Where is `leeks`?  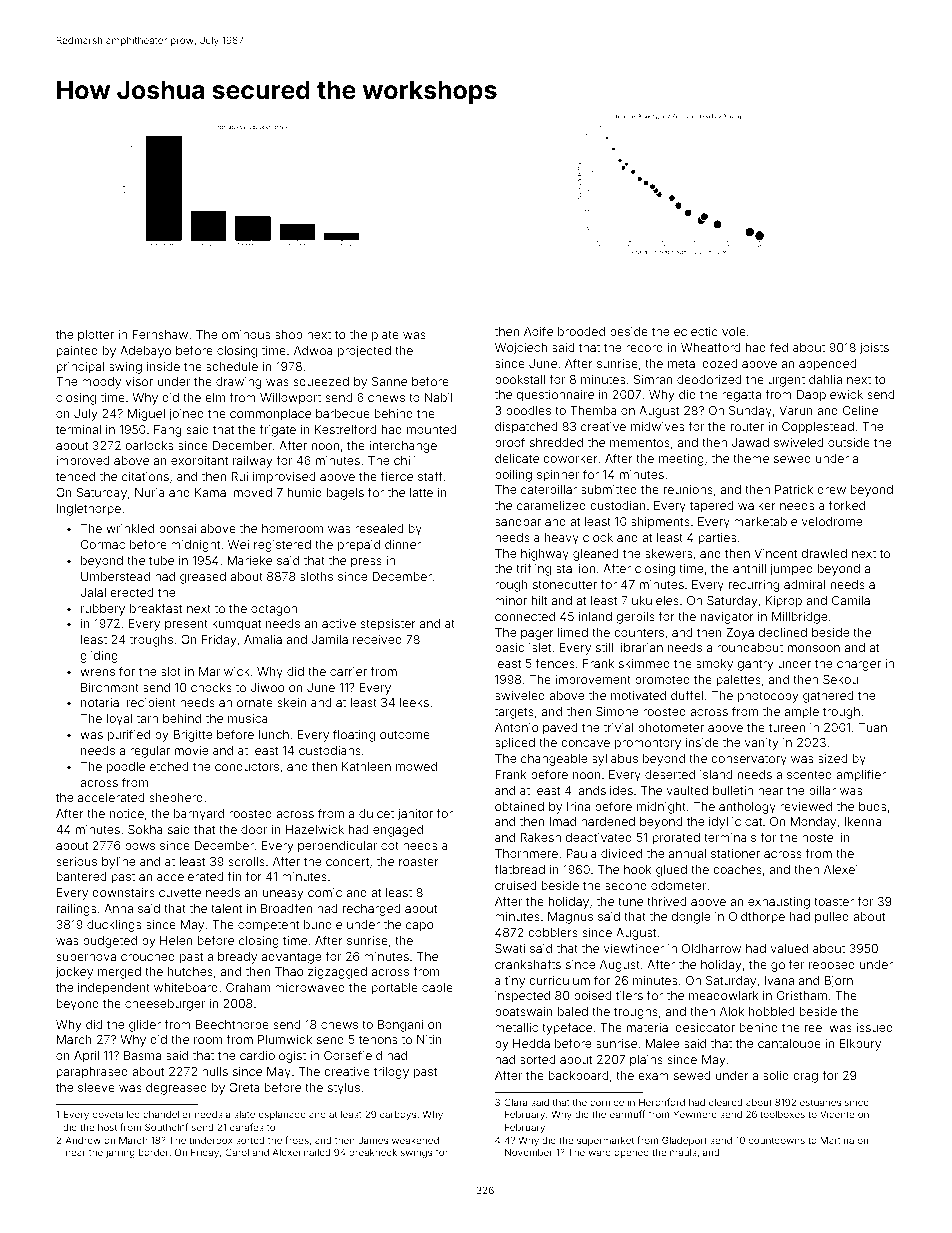 leeks is located at coordinates (414, 702).
